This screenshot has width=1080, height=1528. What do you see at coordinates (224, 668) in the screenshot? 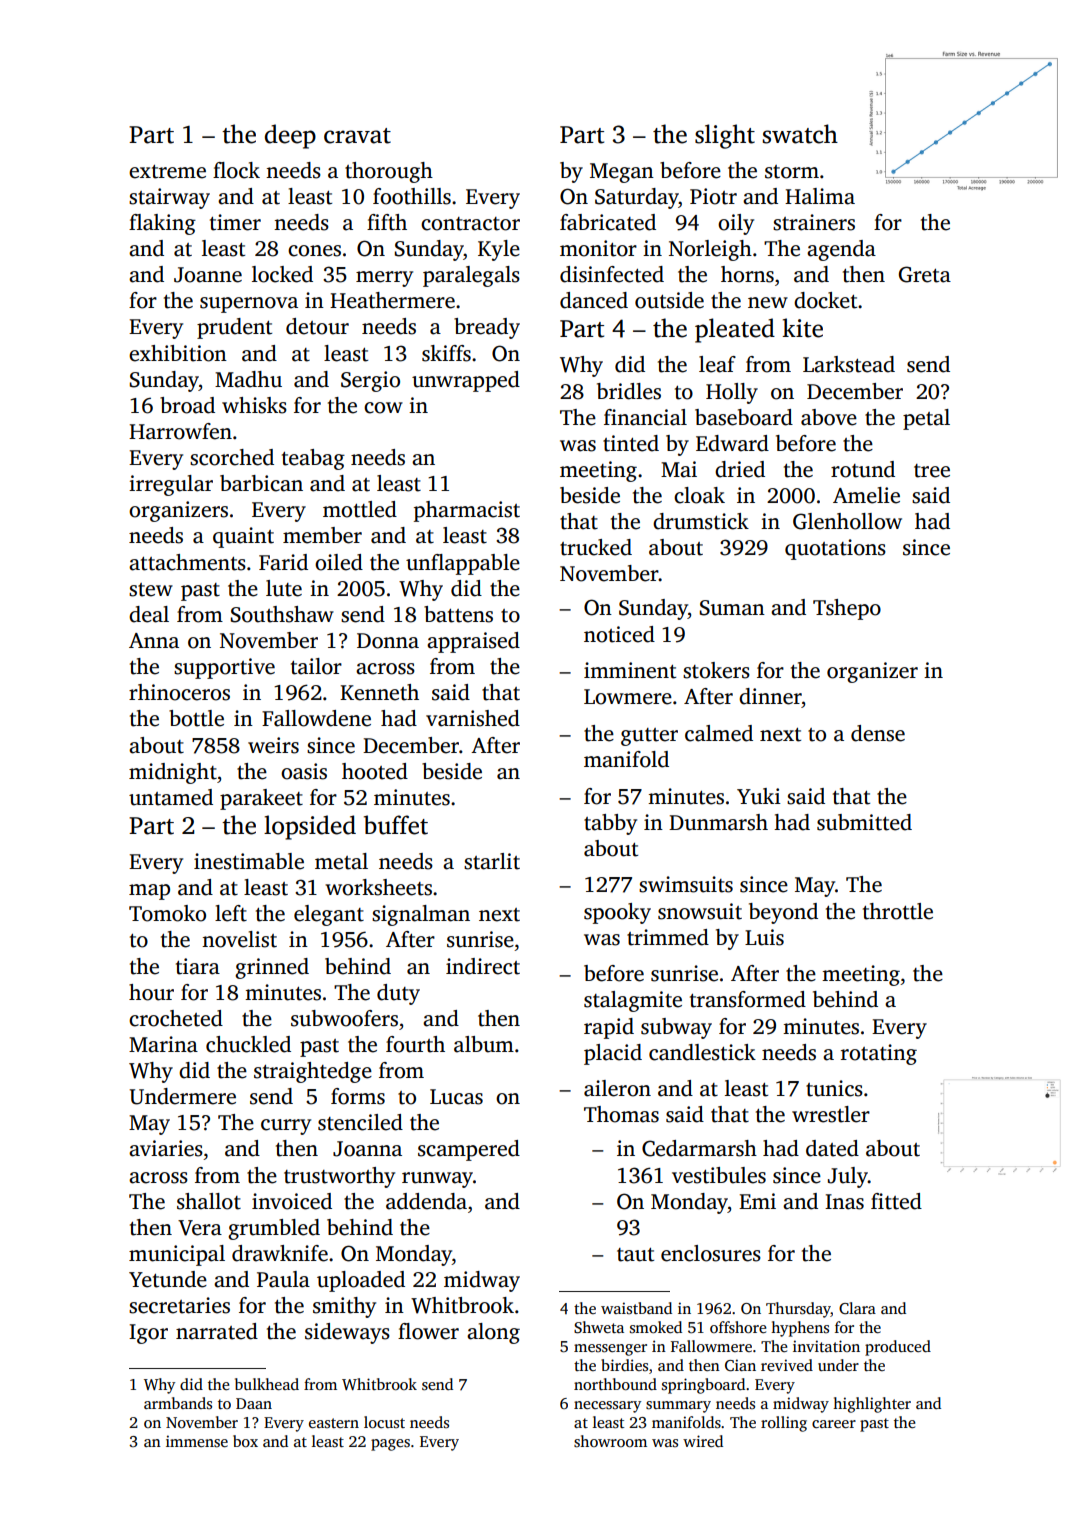
I see `supportive` at bounding box center [224, 668].
